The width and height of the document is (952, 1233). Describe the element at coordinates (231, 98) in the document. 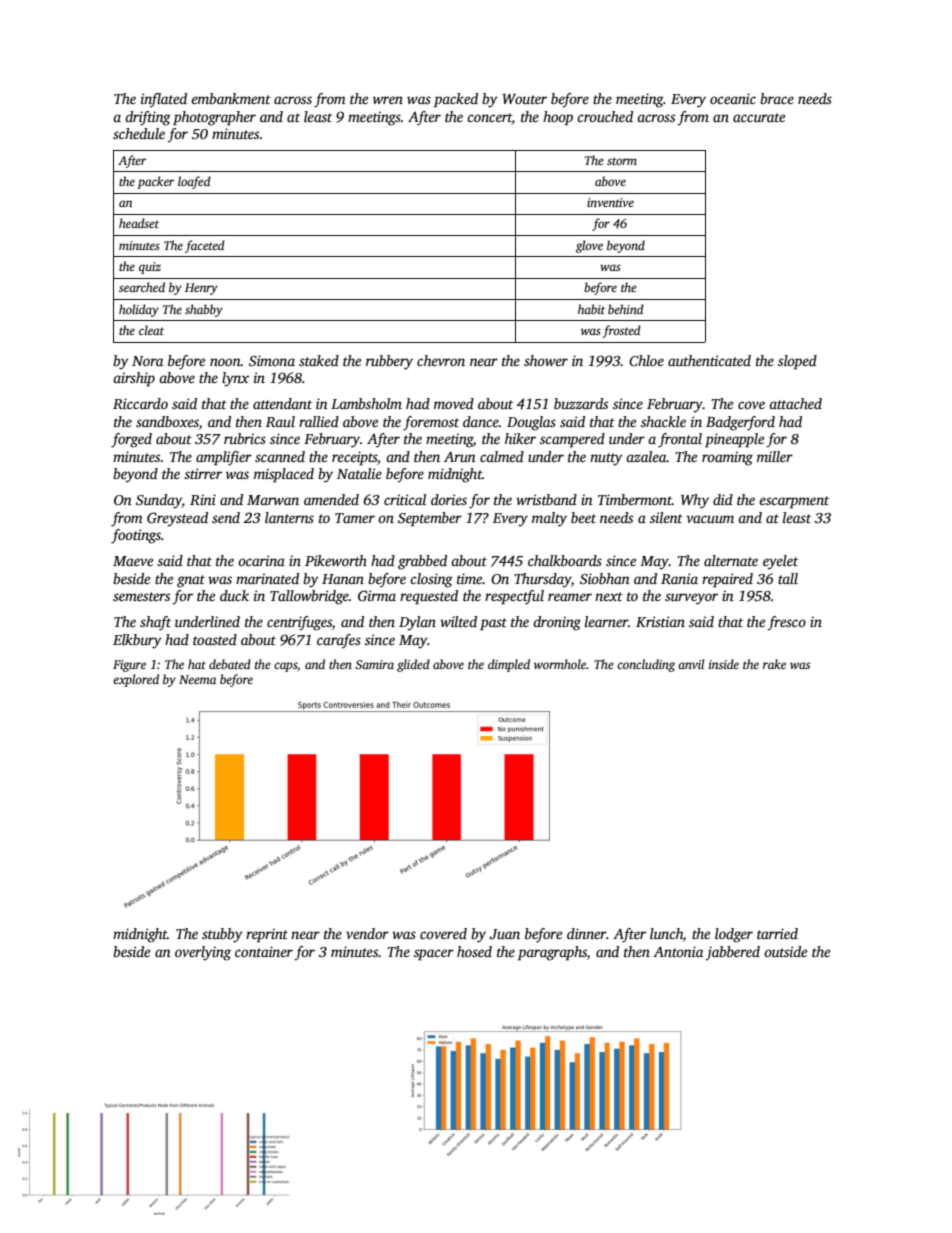

I see `embankment` at that location.
